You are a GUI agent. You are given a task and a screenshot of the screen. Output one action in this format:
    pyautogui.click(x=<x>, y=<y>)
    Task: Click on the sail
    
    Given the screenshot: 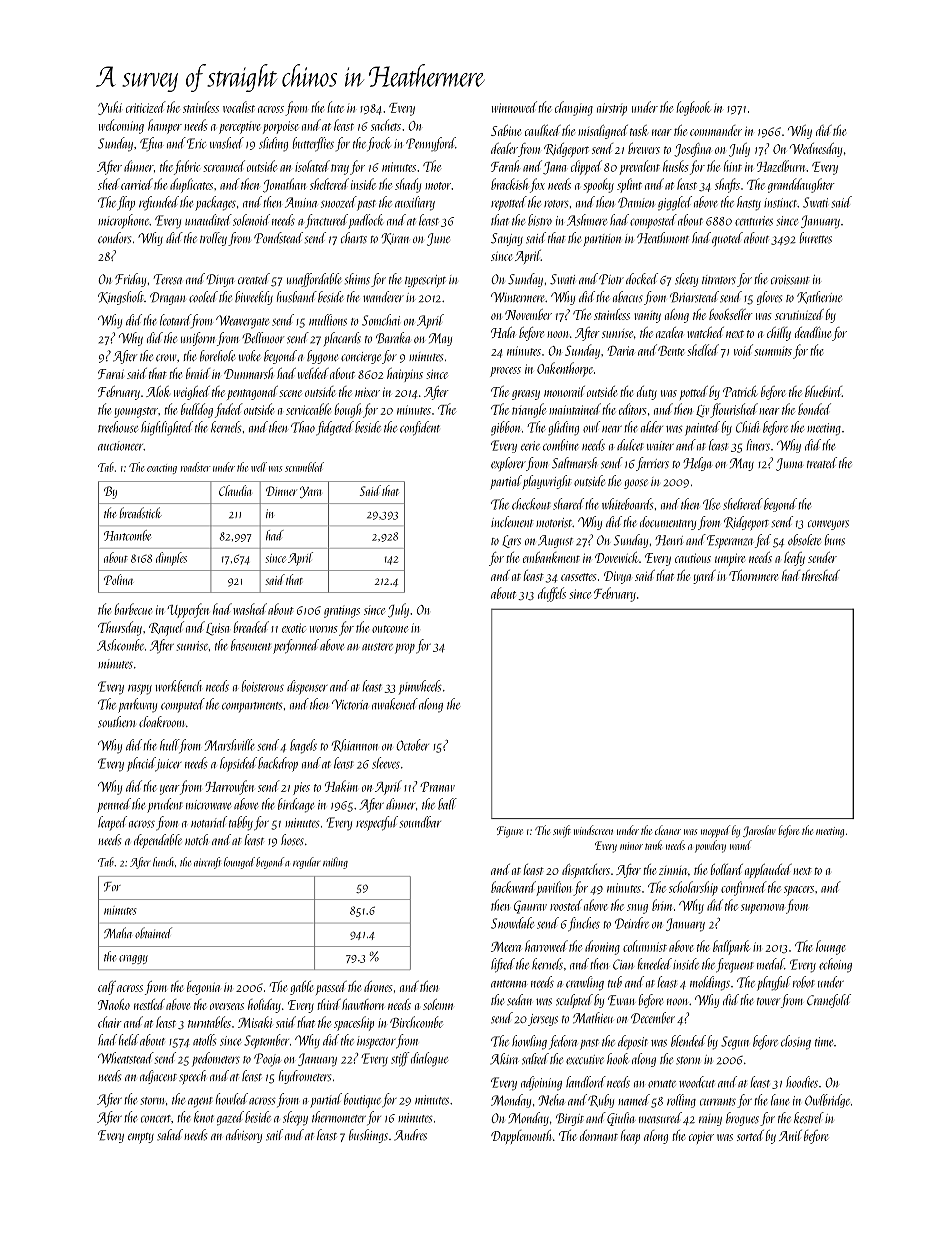 What is the action you would take?
    pyautogui.click(x=274, y=1135)
